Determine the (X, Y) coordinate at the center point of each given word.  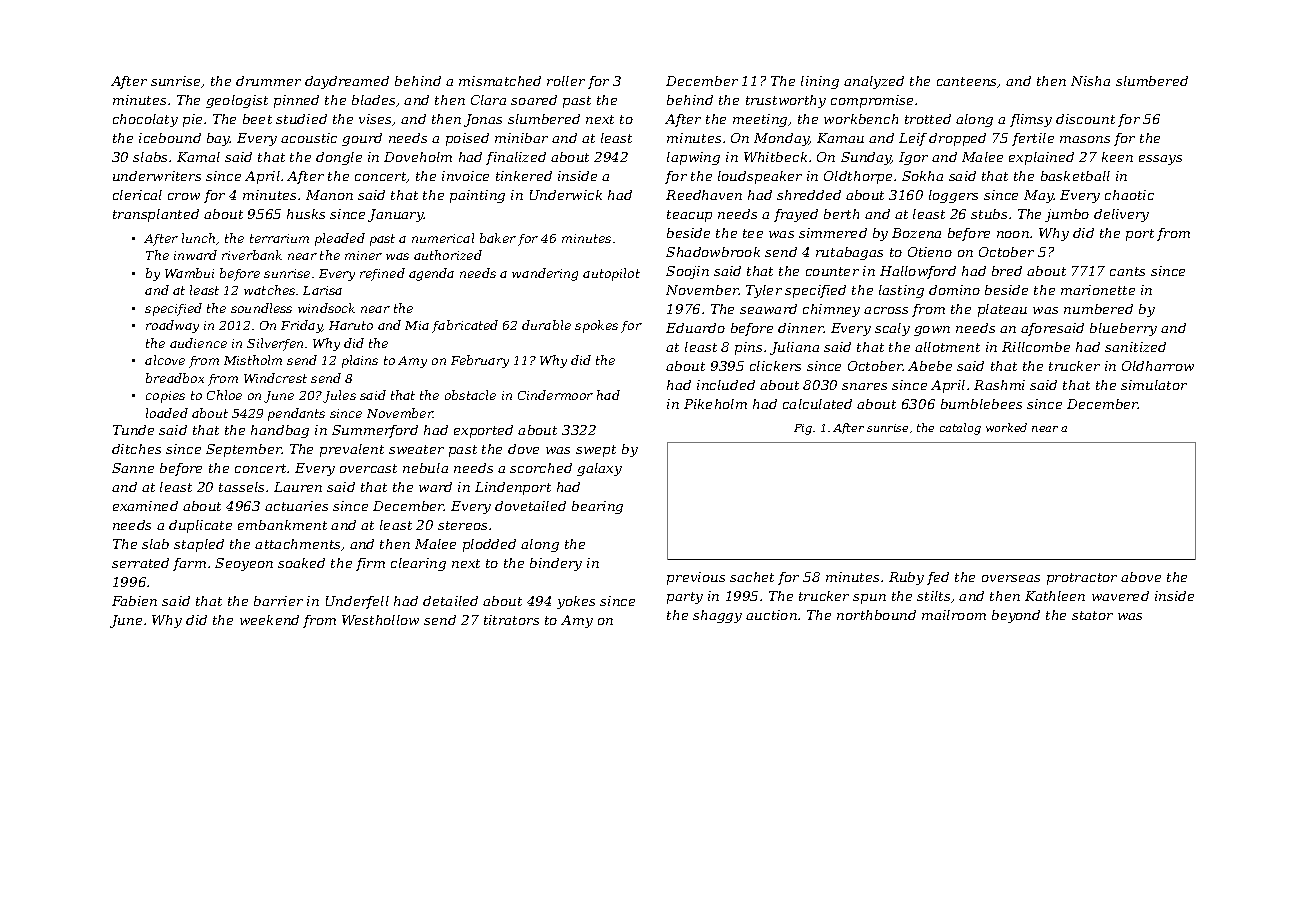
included (726, 385)
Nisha (1090, 81)
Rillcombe (1036, 347)
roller (566, 81)
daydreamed (347, 82)
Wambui (189, 273)
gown (932, 331)
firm (370, 564)
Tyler (764, 291)
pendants (296, 414)
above (1141, 577)
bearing (597, 507)
